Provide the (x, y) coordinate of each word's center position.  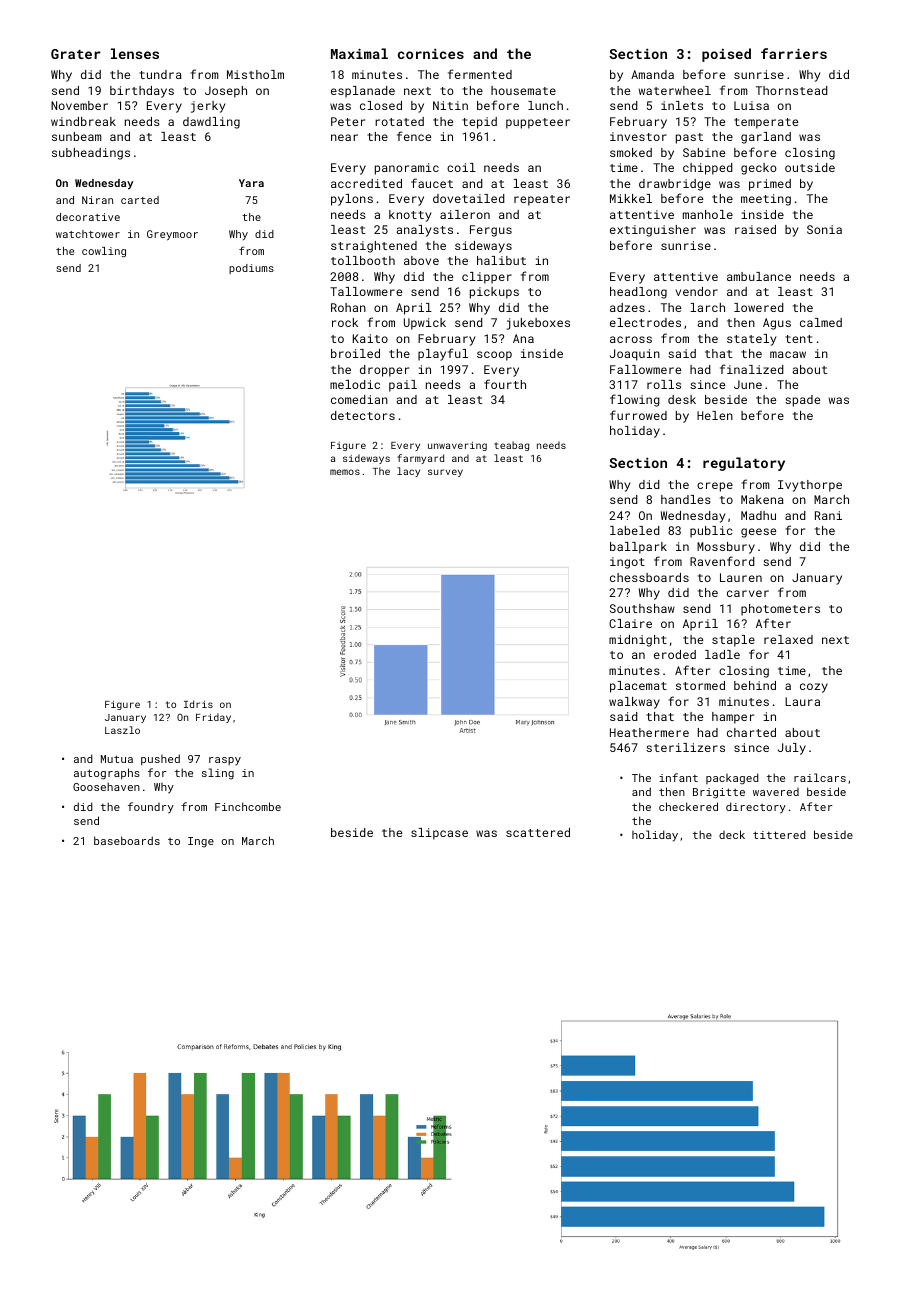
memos (345, 472)
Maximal (359, 53)
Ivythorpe (810, 486)
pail (403, 386)
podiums (251, 269)
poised (726, 55)
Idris (198, 704)
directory (756, 808)
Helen (715, 415)
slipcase (439, 834)
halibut (501, 260)
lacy (408, 472)
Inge (201, 842)
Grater (76, 54)
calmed (821, 322)
